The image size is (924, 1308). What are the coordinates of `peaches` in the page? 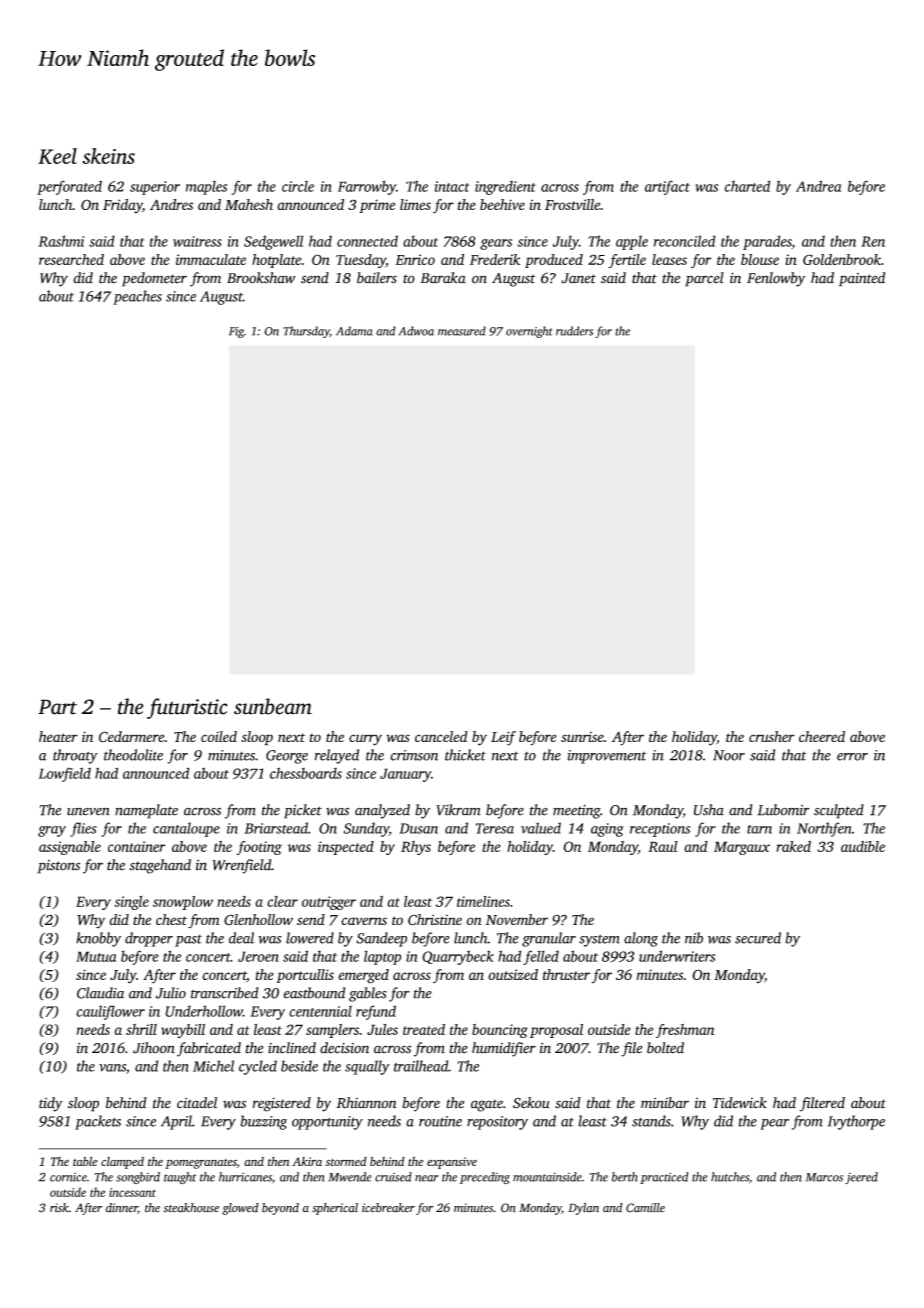 It's located at (137, 297).
